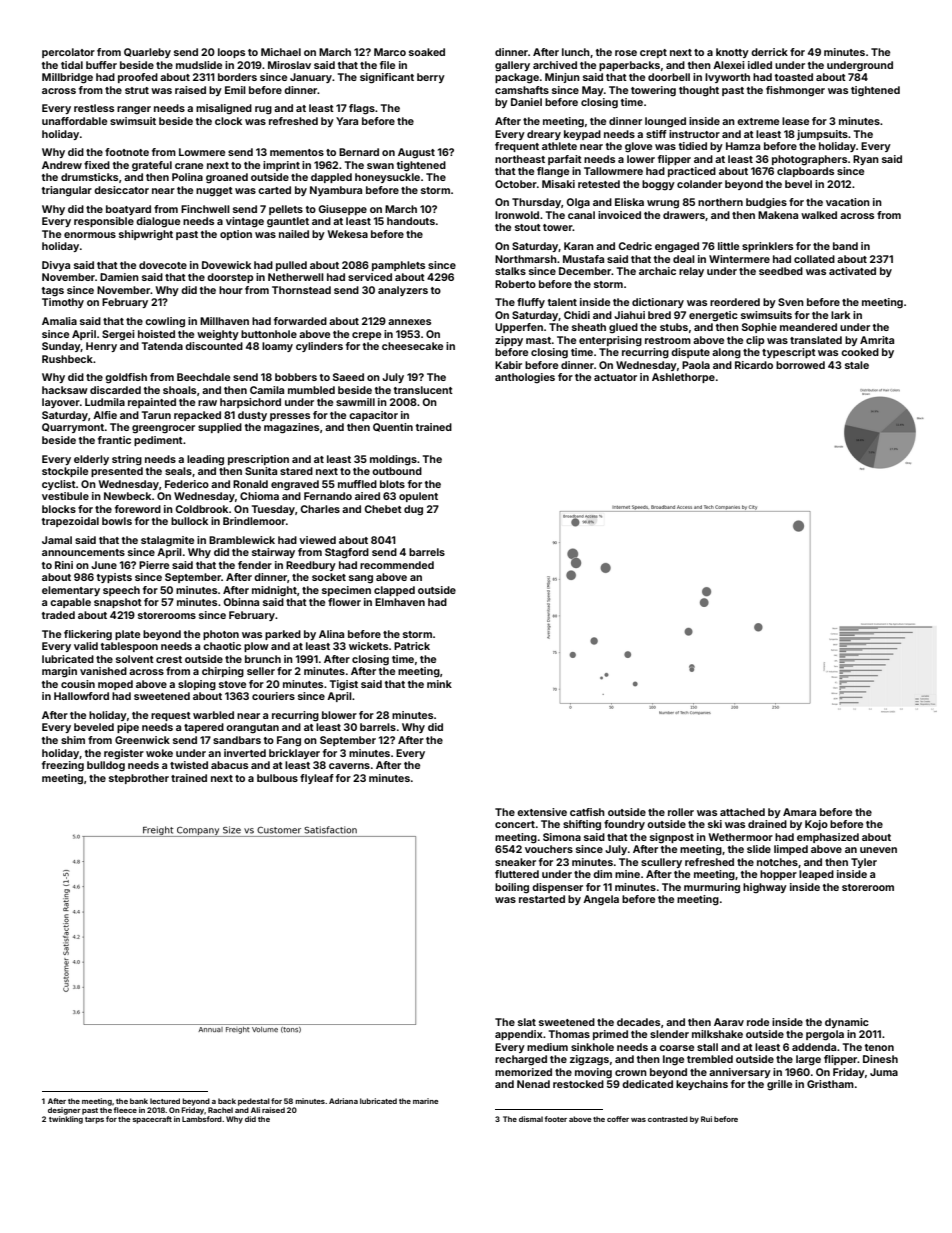 The width and height of the document is (952, 1233). I want to click on Amara, so click(799, 812).
